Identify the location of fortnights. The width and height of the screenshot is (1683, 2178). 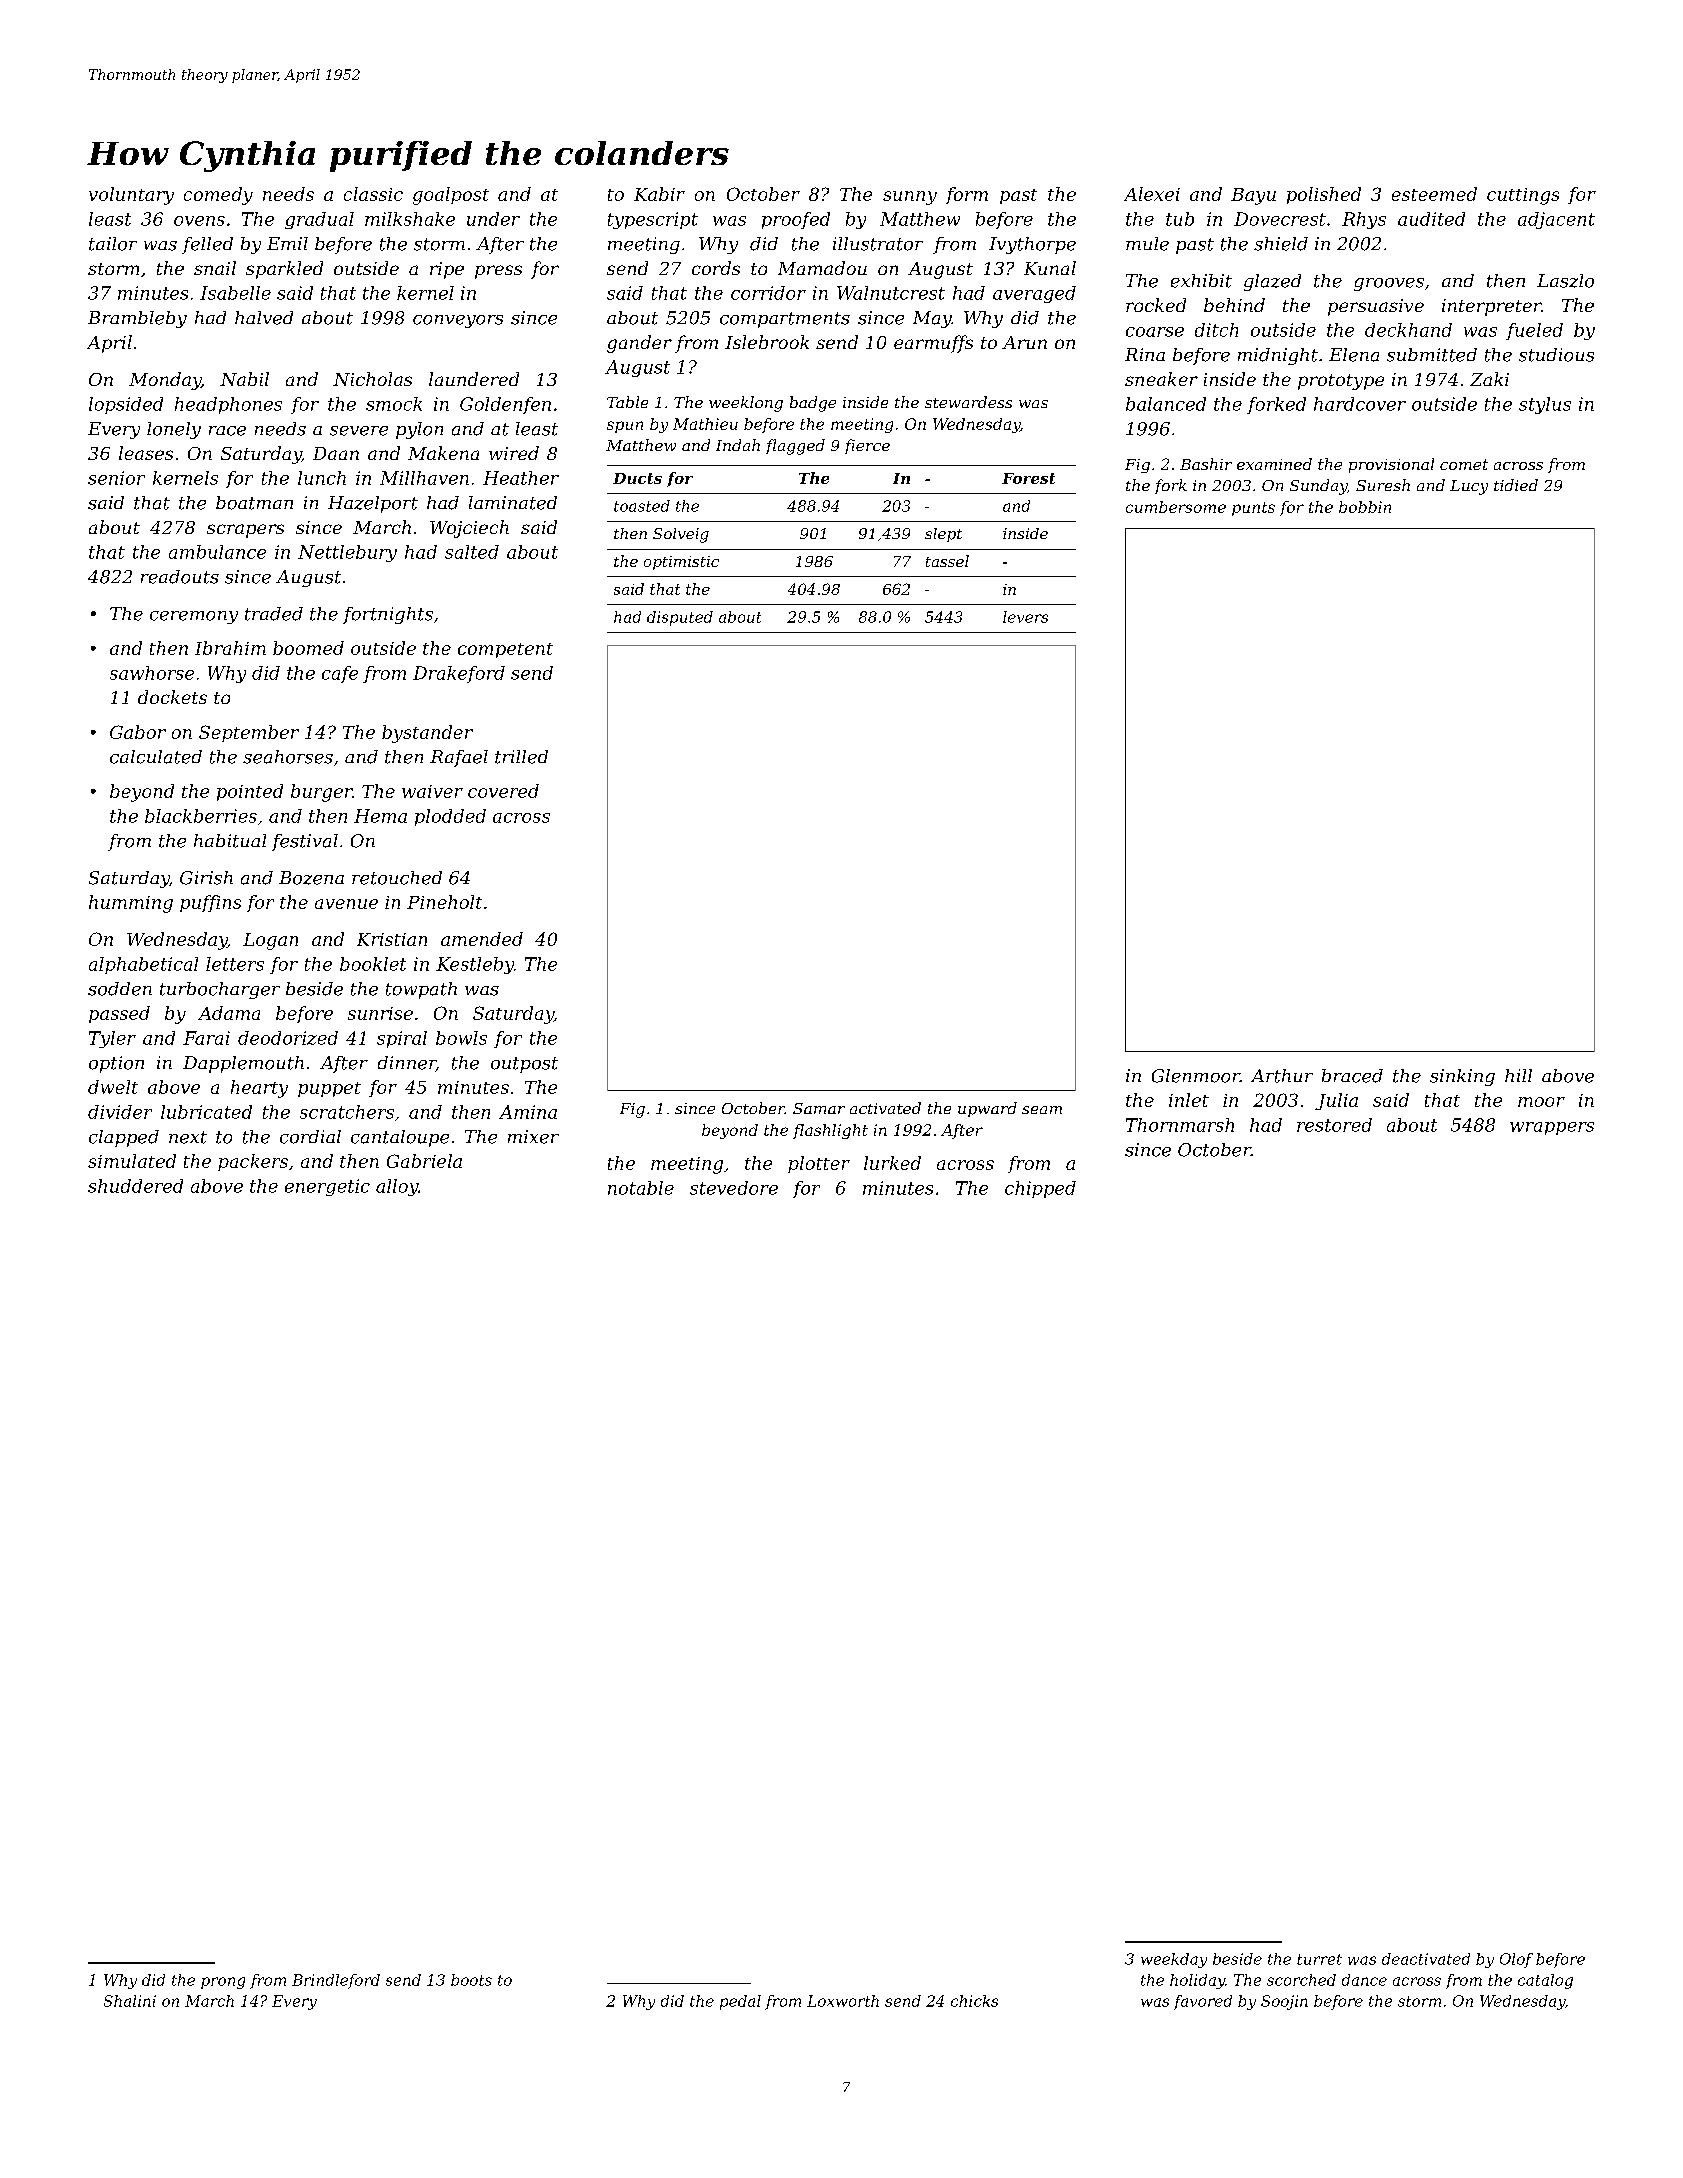
(388, 615).
